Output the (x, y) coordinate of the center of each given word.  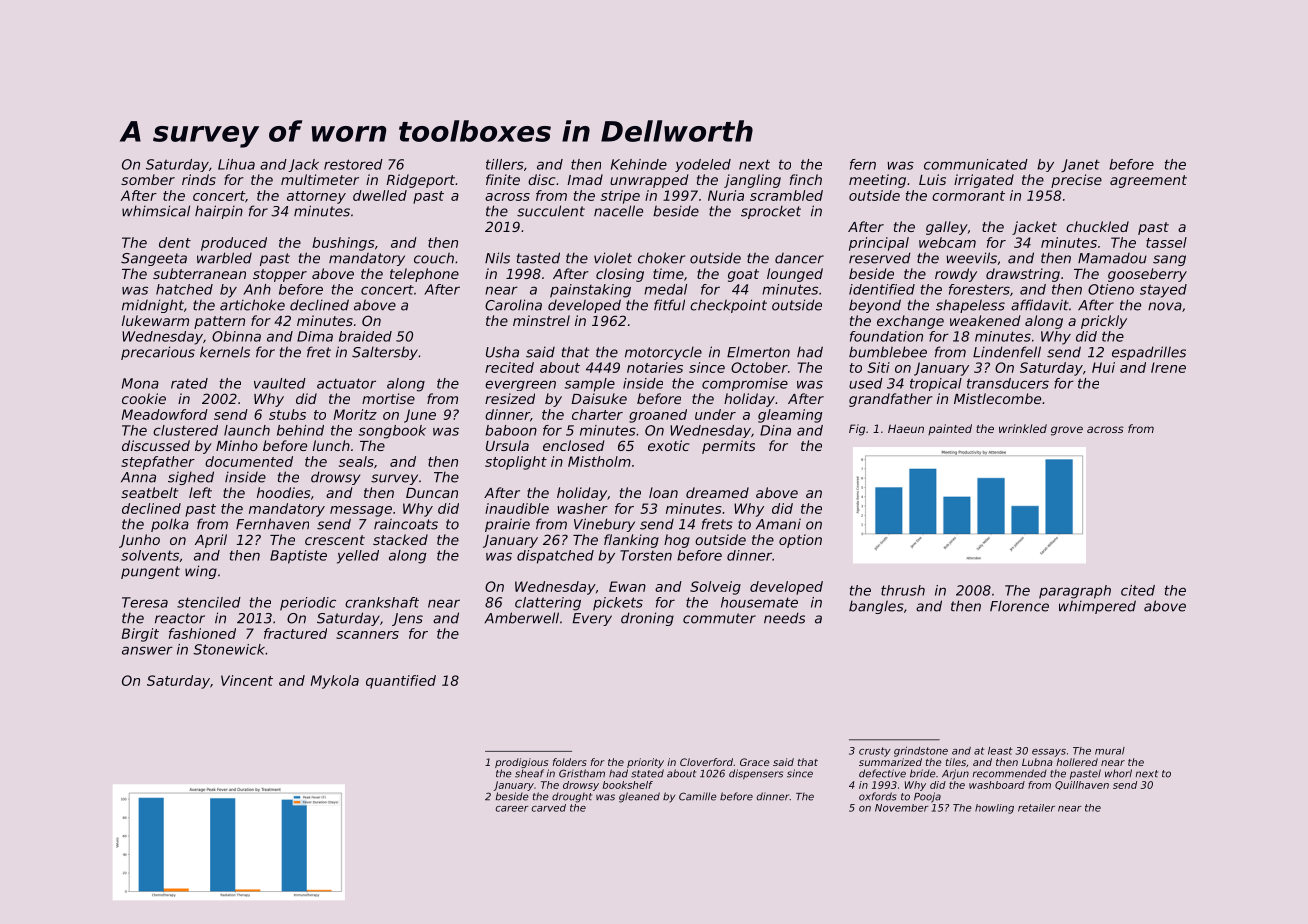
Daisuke (599, 398)
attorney (316, 197)
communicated (976, 164)
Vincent (247, 680)
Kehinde (639, 164)
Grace (755, 762)
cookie (144, 398)
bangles (876, 607)
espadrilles (1149, 353)
